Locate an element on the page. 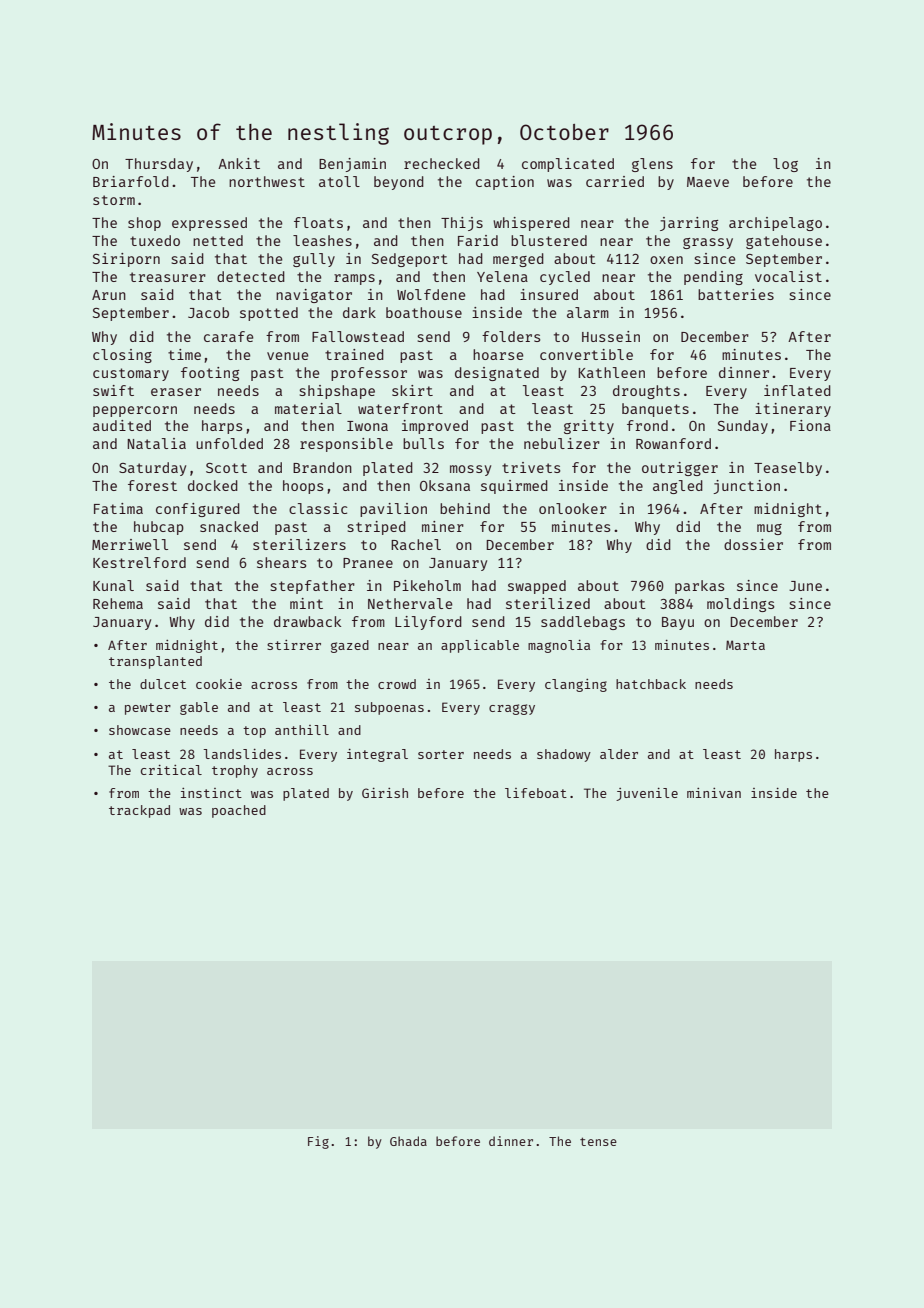  Marta is located at coordinates (745, 645).
